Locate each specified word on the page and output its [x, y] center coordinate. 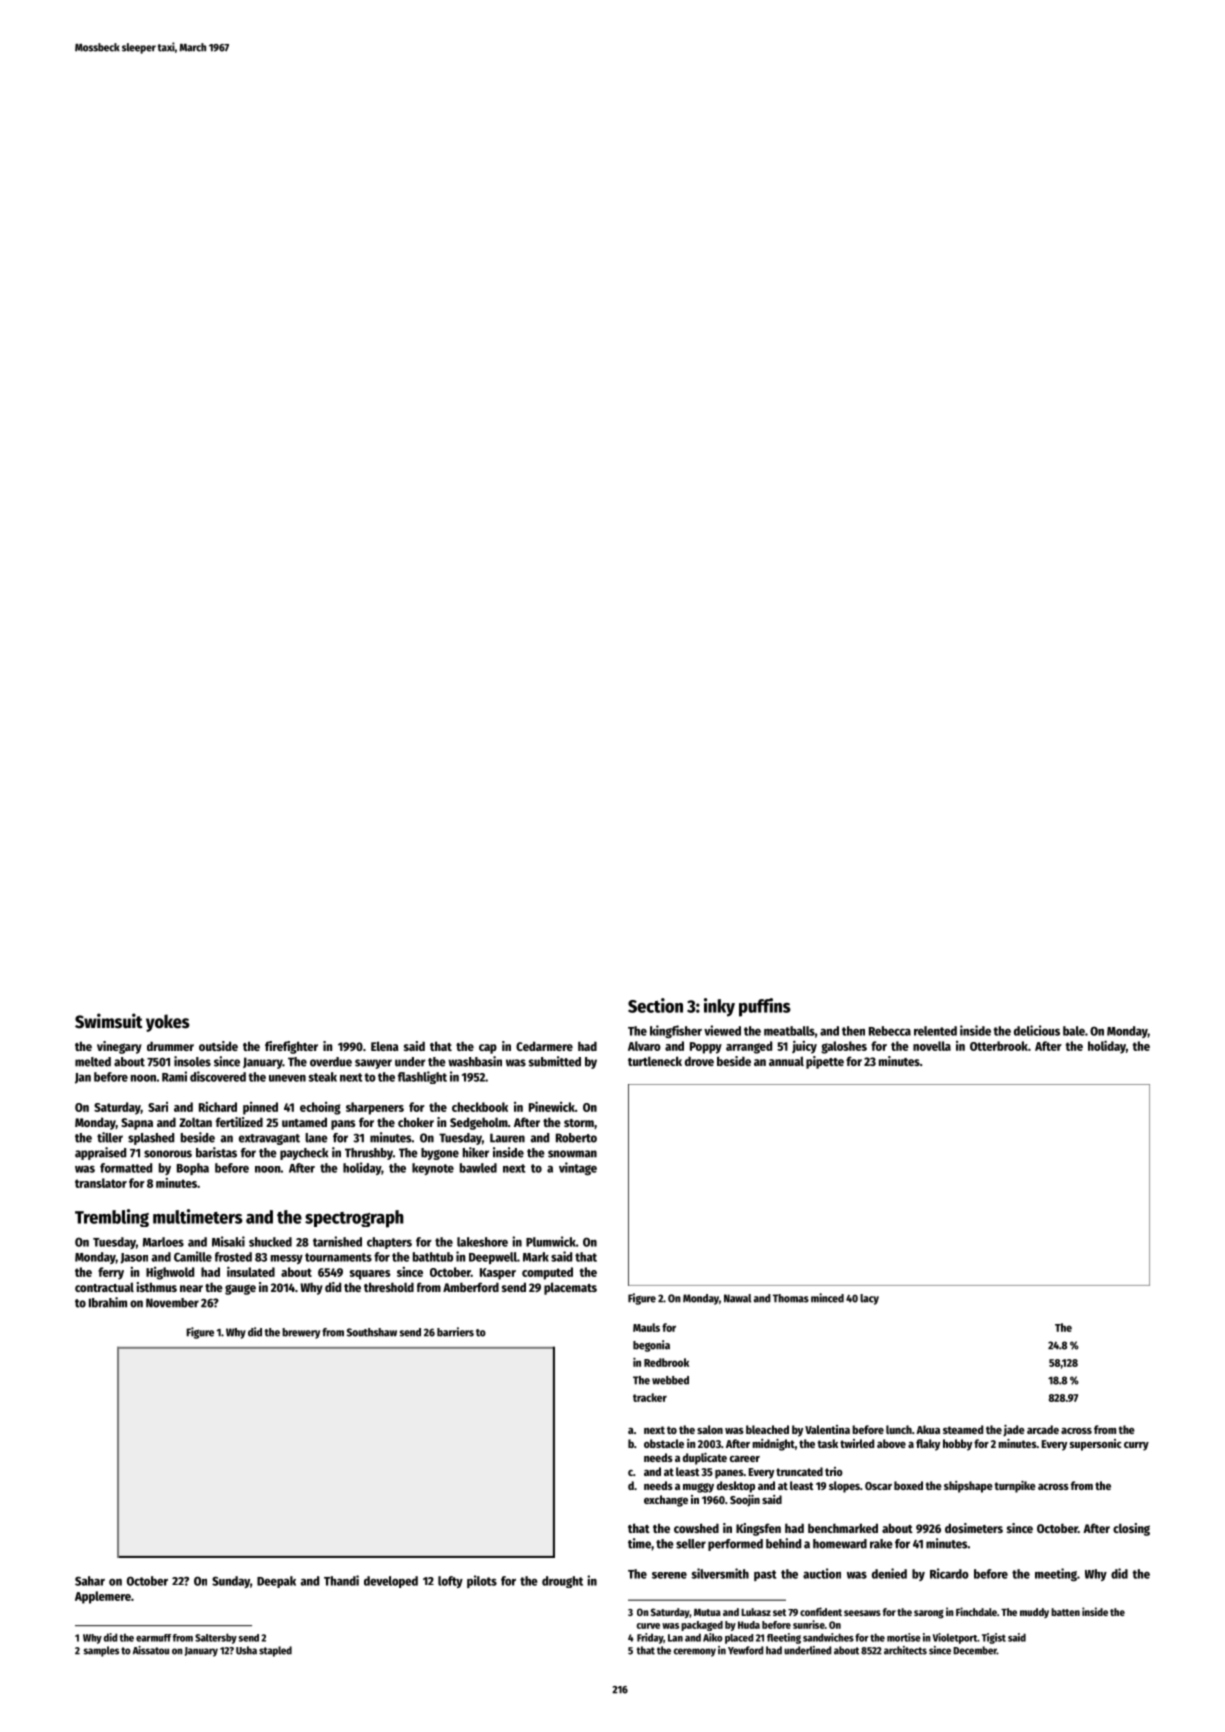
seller [691, 1544]
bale [1074, 1031]
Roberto [576, 1138]
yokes [168, 1023]
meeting [1056, 1574]
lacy [869, 1299]
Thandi [341, 1580]
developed [391, 1582]
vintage [578, 1168]
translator [101, 1183]
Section [655, 1005]
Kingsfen [758, 1529]
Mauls [646, 1327]
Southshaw [372, 1332]
